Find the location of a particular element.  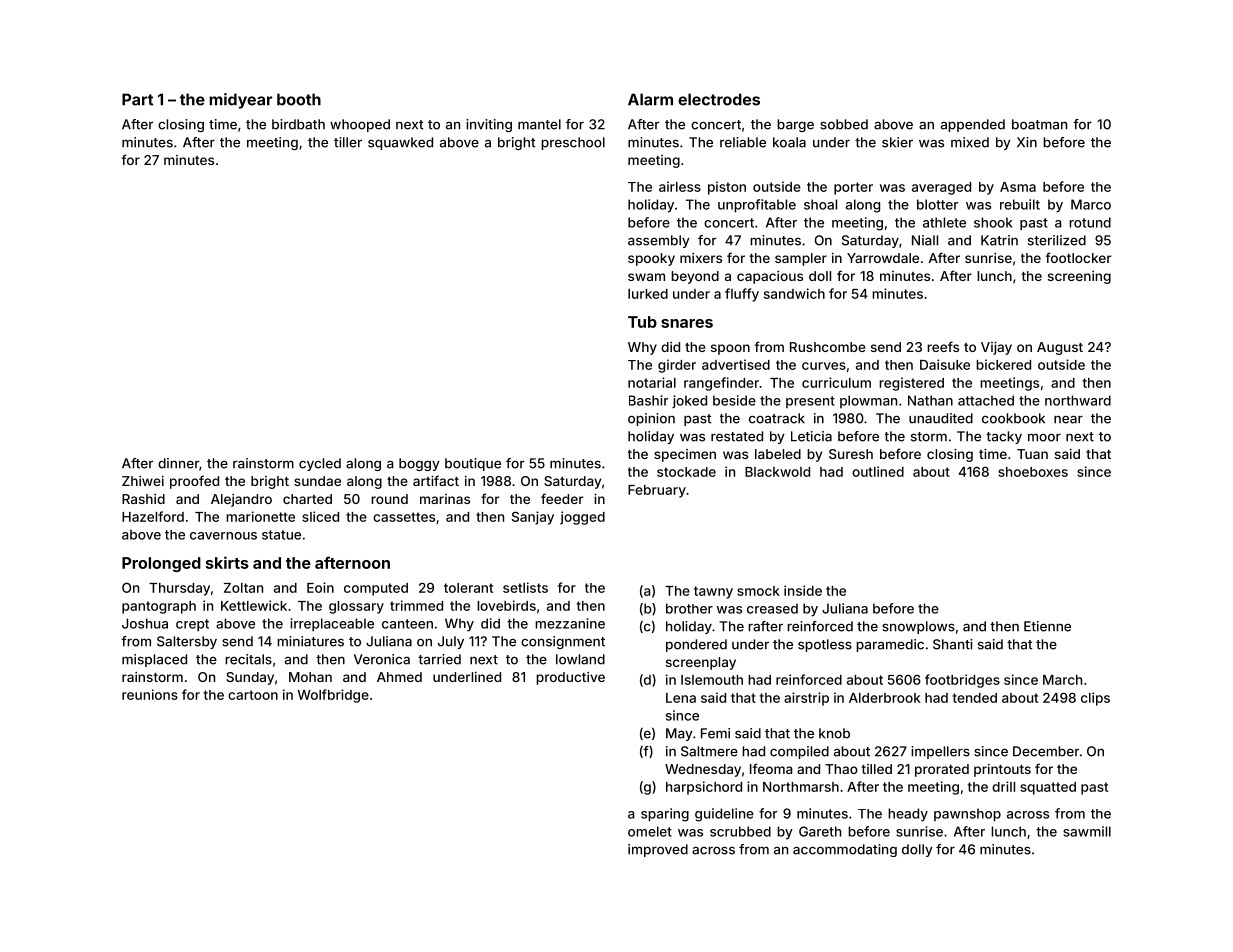

boatman is located at coordinates (1039, 124).
